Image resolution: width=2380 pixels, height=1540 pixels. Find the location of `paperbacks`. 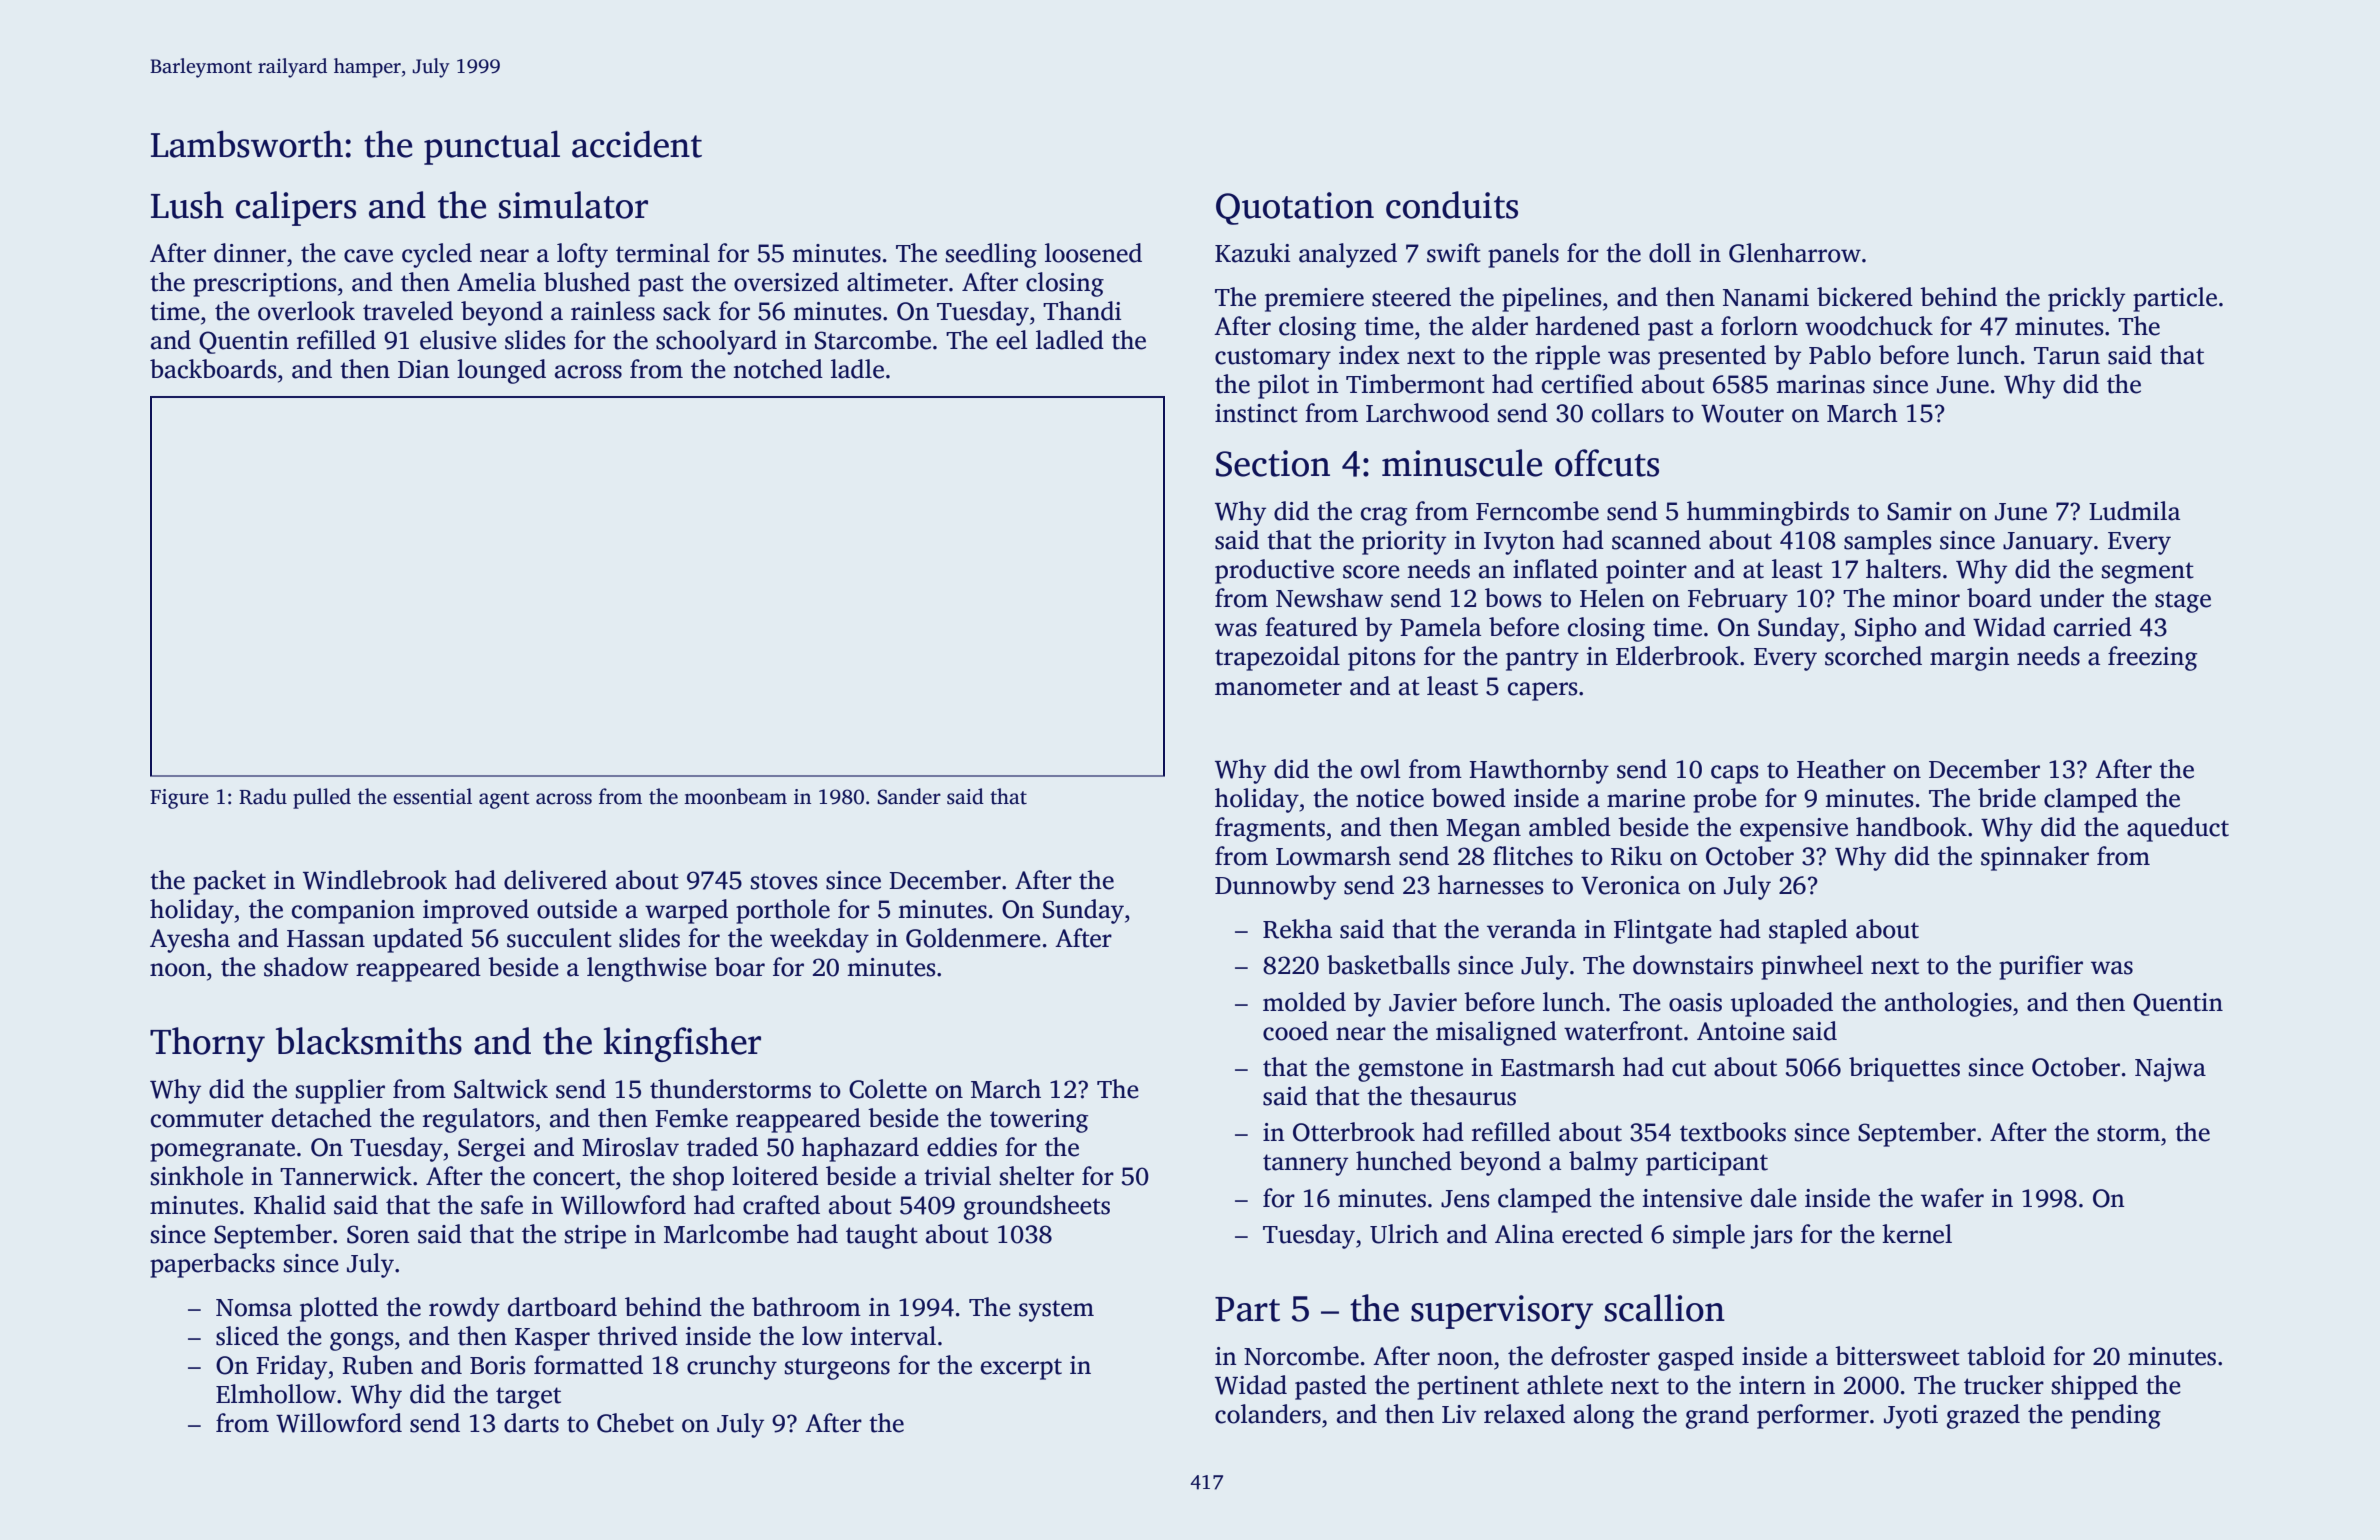

paperbacks is located at coordinates (212, 1265).
